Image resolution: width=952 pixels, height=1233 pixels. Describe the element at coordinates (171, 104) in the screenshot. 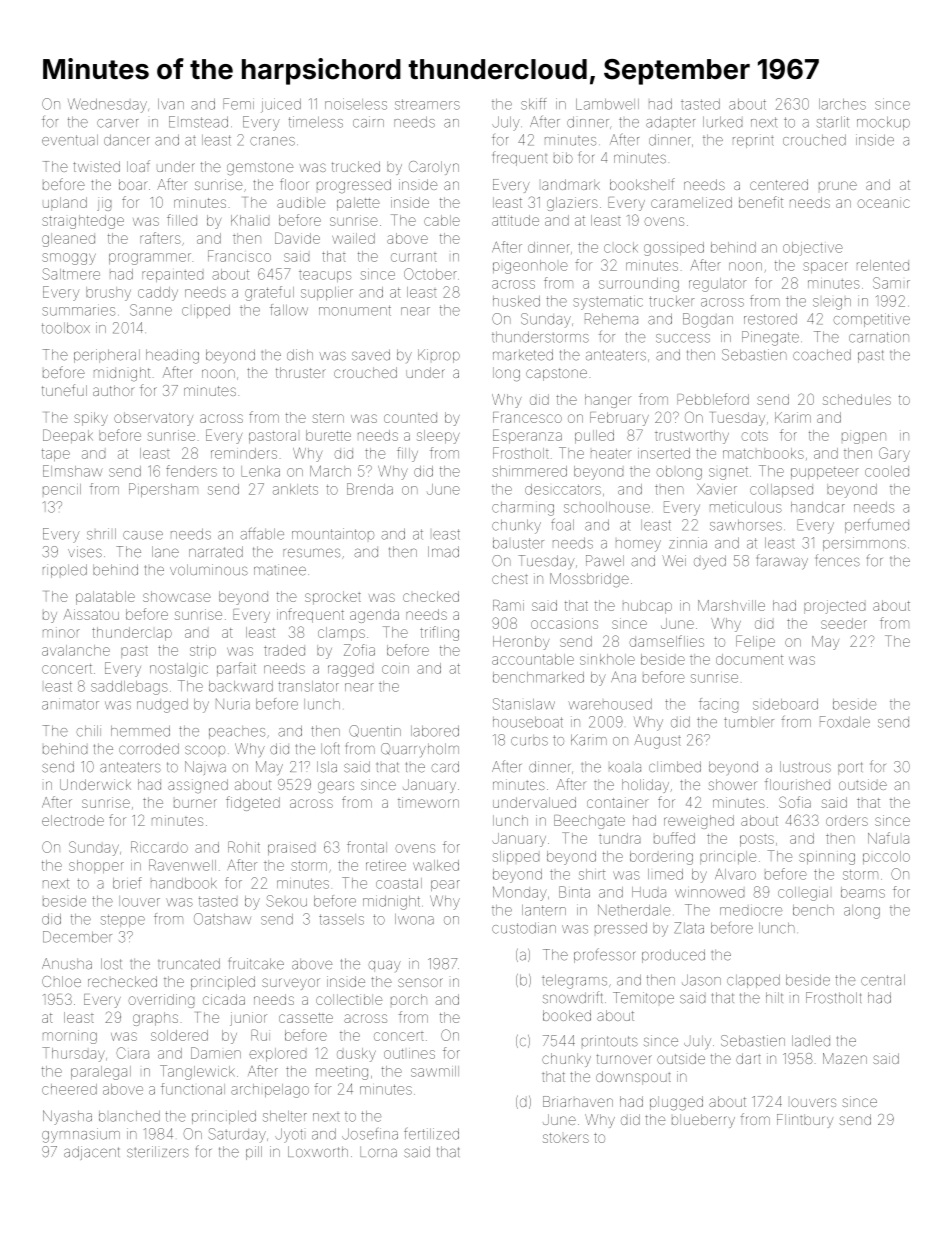

I see `Ivan` at that location.
